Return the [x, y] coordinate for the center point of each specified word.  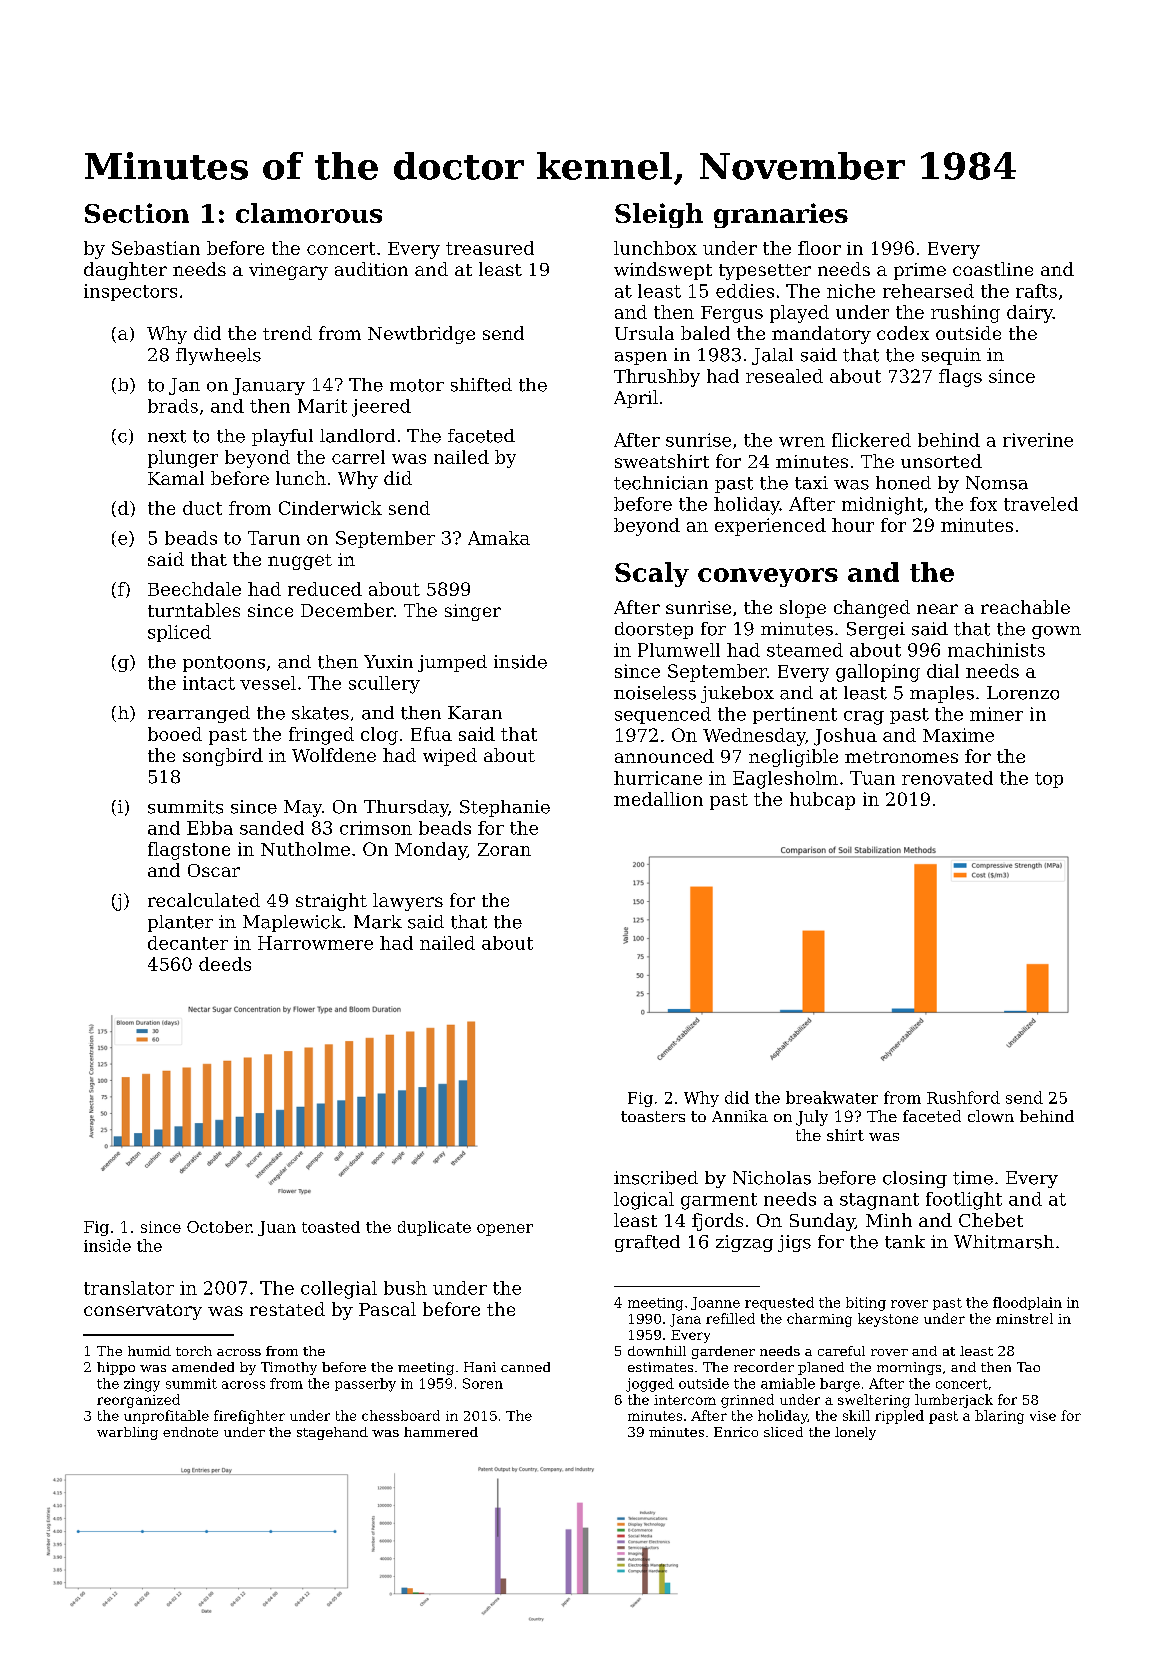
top [1049, 780]
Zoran [504, 849]
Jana [685, 1320]
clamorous [309, 213]
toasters [653, 1116]
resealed [784, 376]
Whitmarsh [1004, 1242]
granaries [781, 215]
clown [991, 1116]
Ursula [644, 333]
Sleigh [659, 215]
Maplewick [292, 923]
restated [287, 1309]
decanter [188, 943]
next [167, 436]
